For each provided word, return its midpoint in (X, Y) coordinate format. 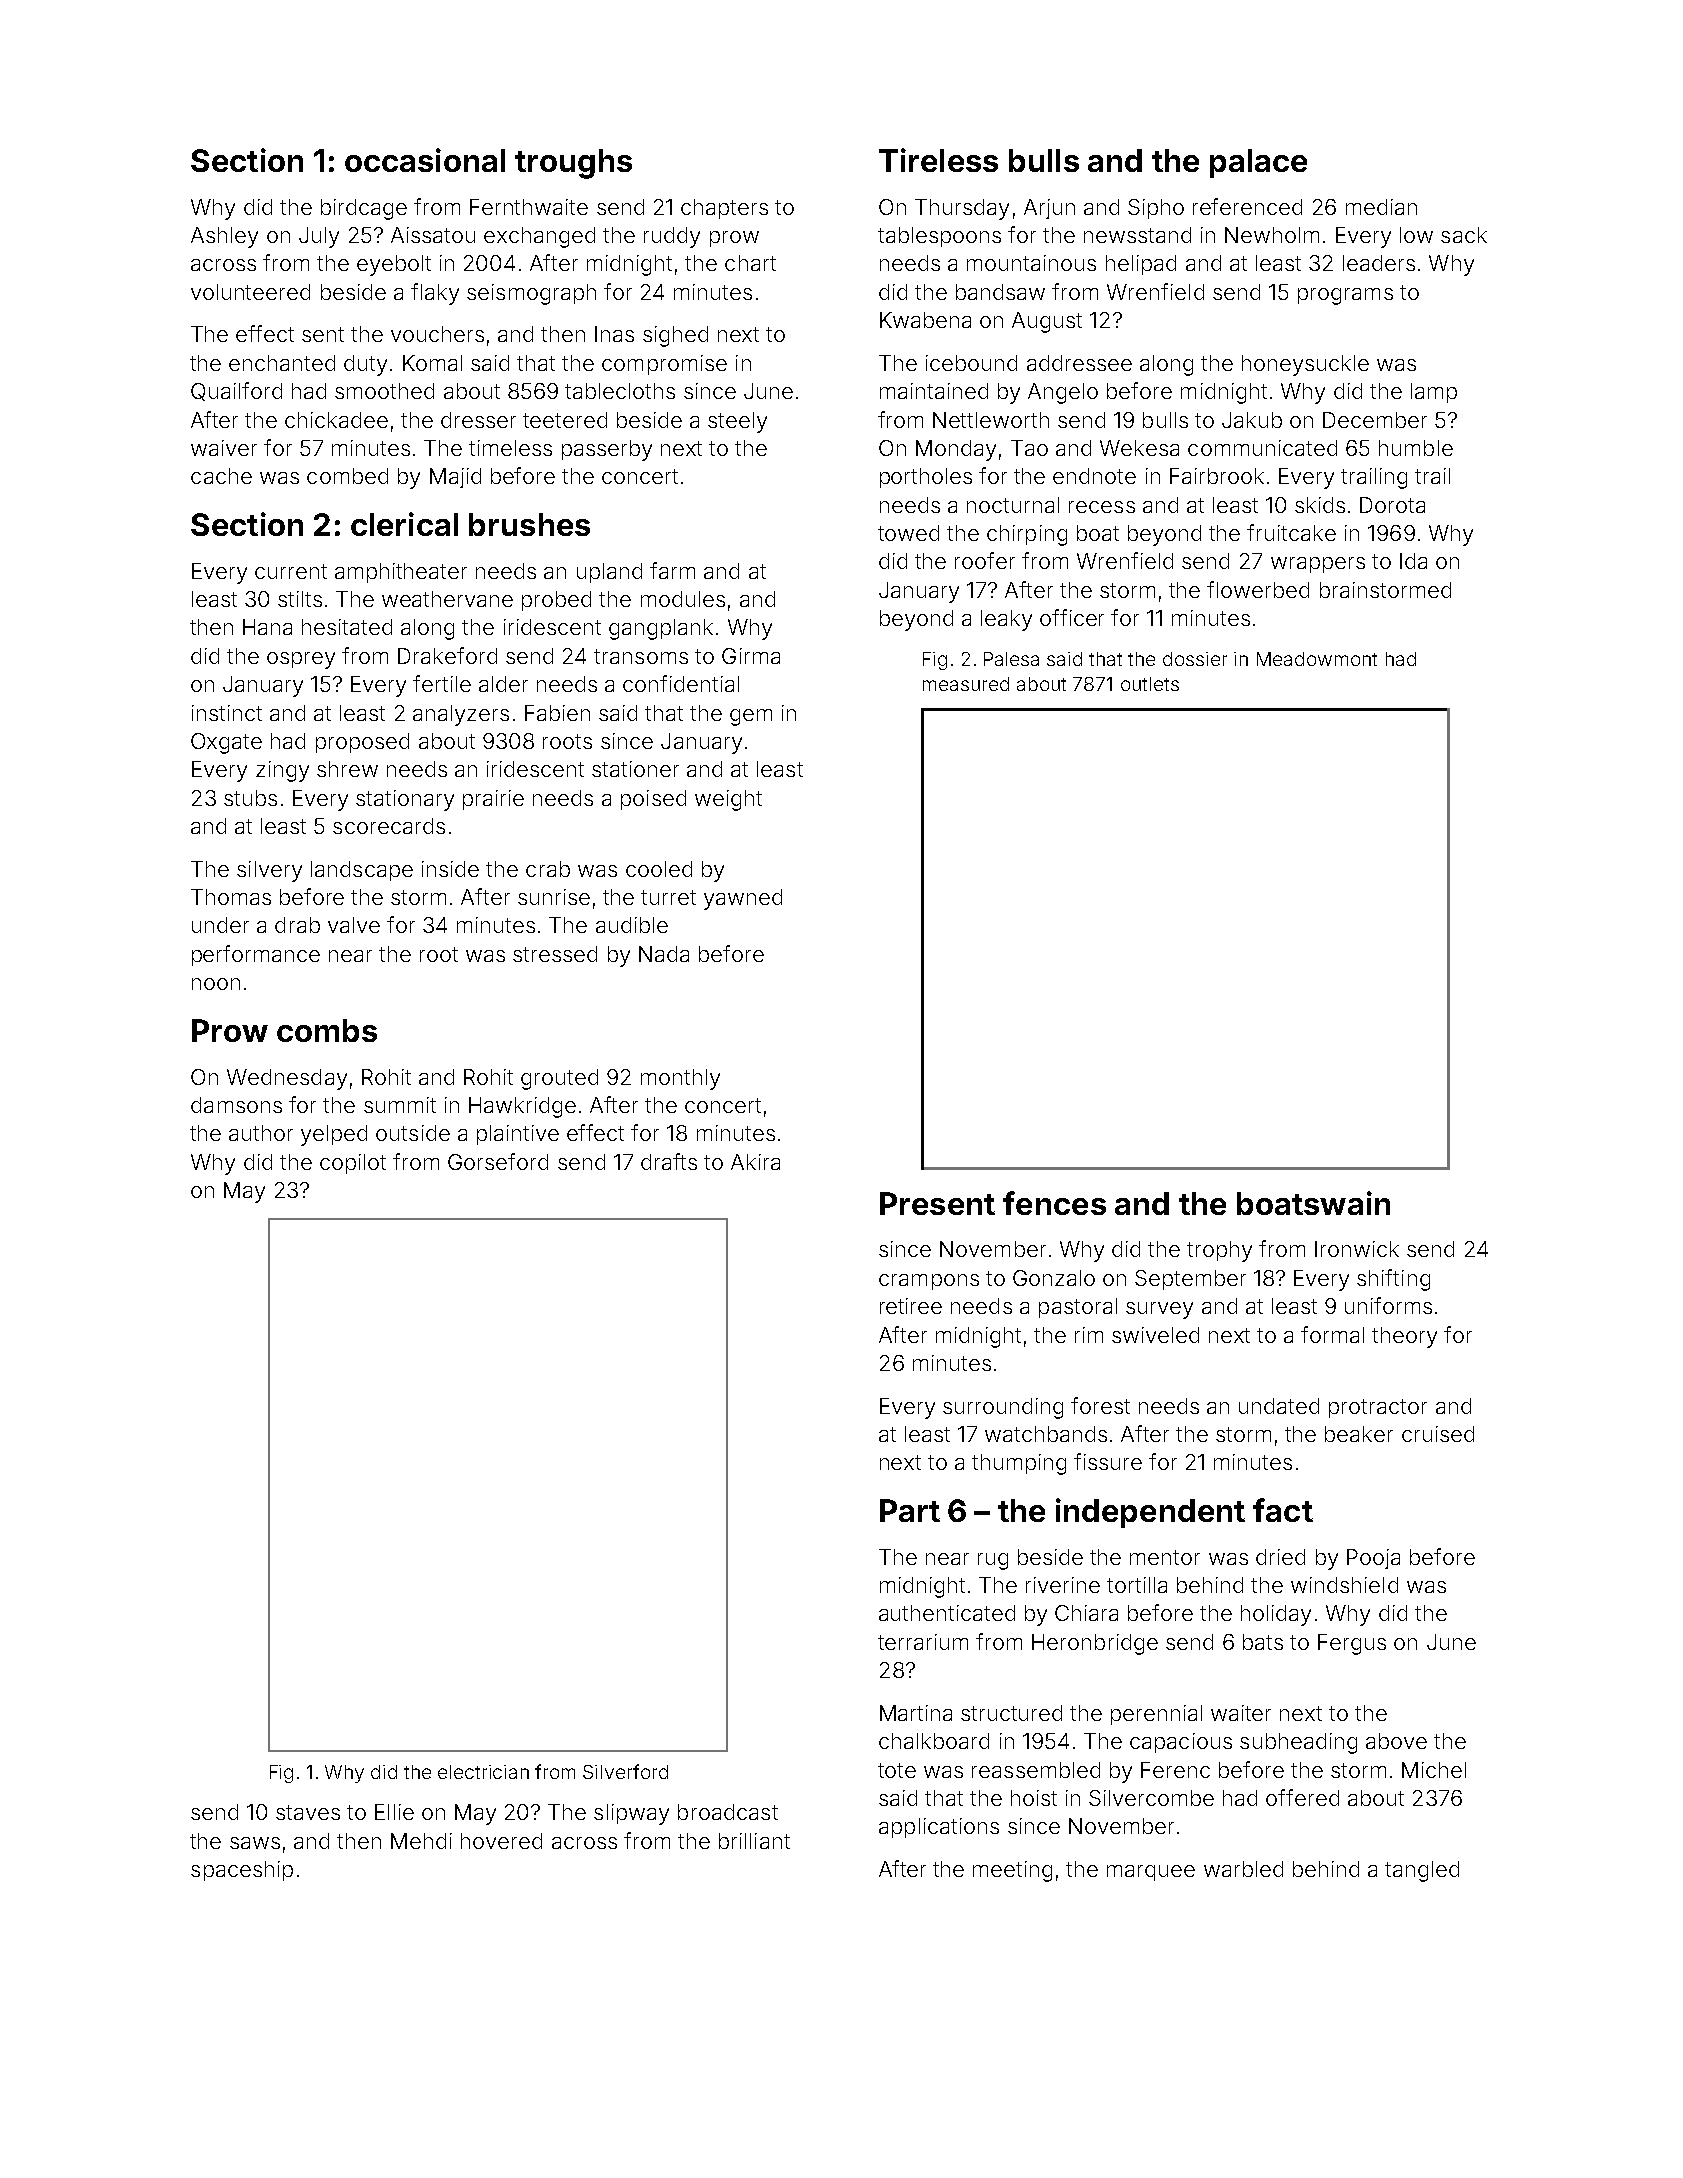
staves (308, 1812)
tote (897, 1770)
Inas (614, 334)
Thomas (231, 897)
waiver (224, 448)
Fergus (1352, 1644)
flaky (435, 294)
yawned (743, 899)
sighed (675, 336)
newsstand (1137, 235)
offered (1302, 1797)
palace (1258, 163)
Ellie (394, 1812)
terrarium (923, 1642)
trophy (1219, 1251)
